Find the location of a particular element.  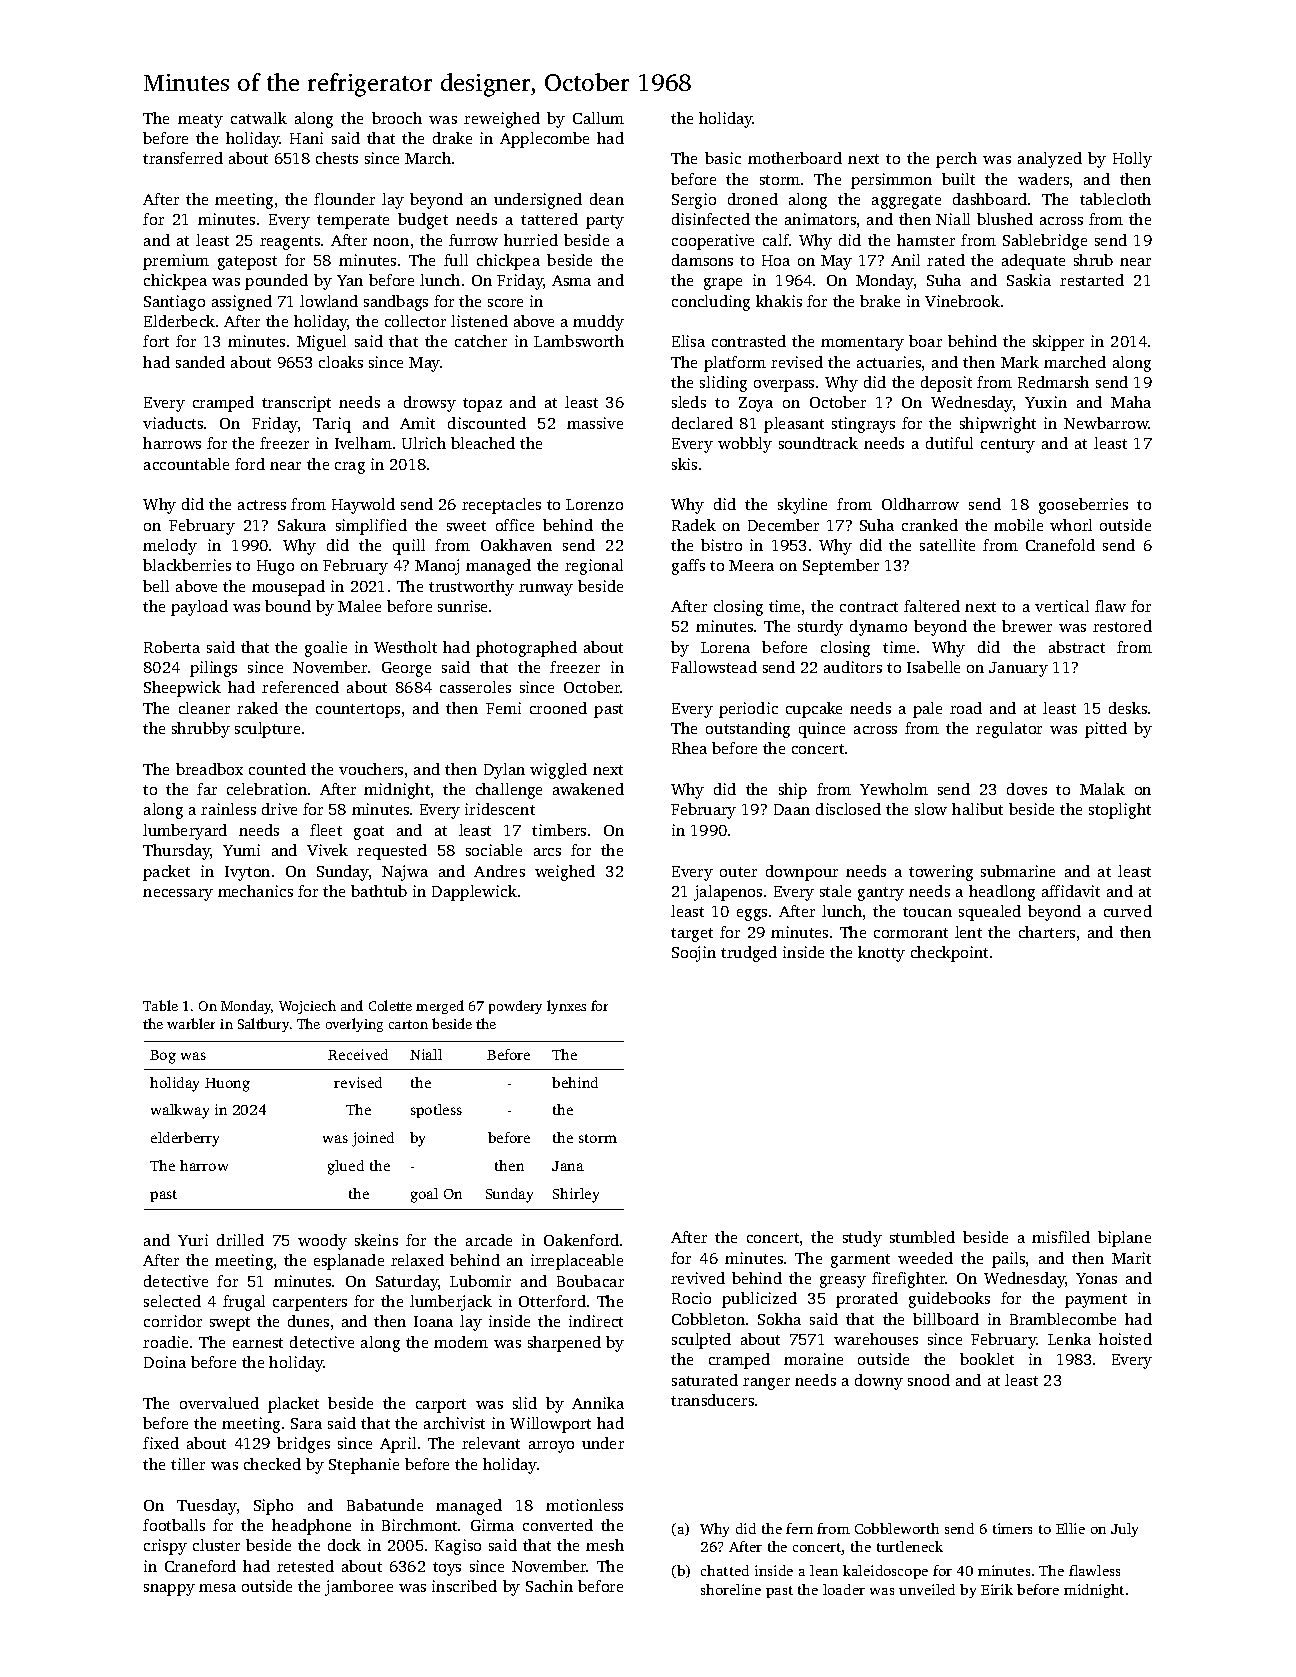

Sheepwick is located at coordinates (182, 689).
